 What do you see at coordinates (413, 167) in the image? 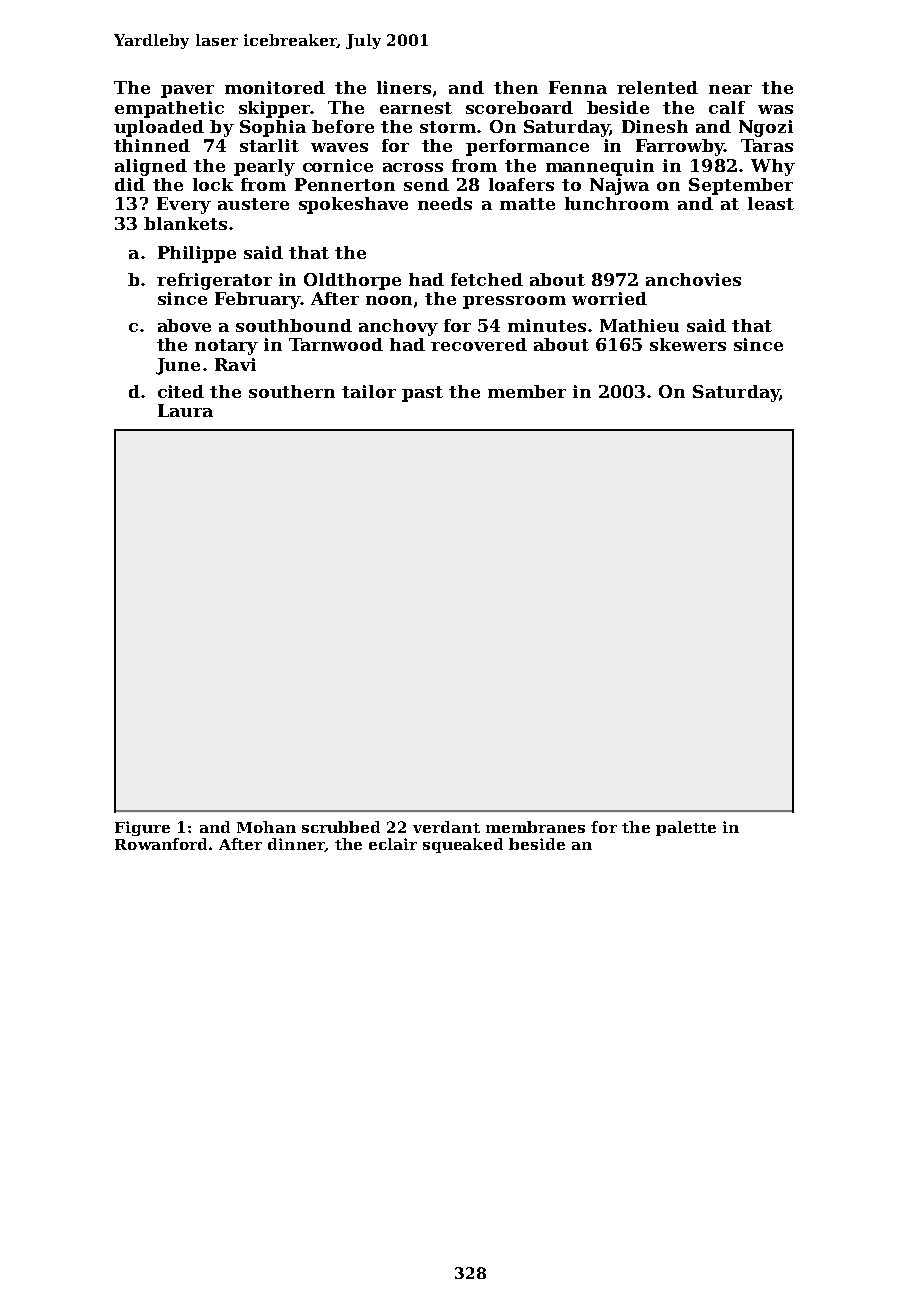
I see `across` at bounding box center [413, 167].
